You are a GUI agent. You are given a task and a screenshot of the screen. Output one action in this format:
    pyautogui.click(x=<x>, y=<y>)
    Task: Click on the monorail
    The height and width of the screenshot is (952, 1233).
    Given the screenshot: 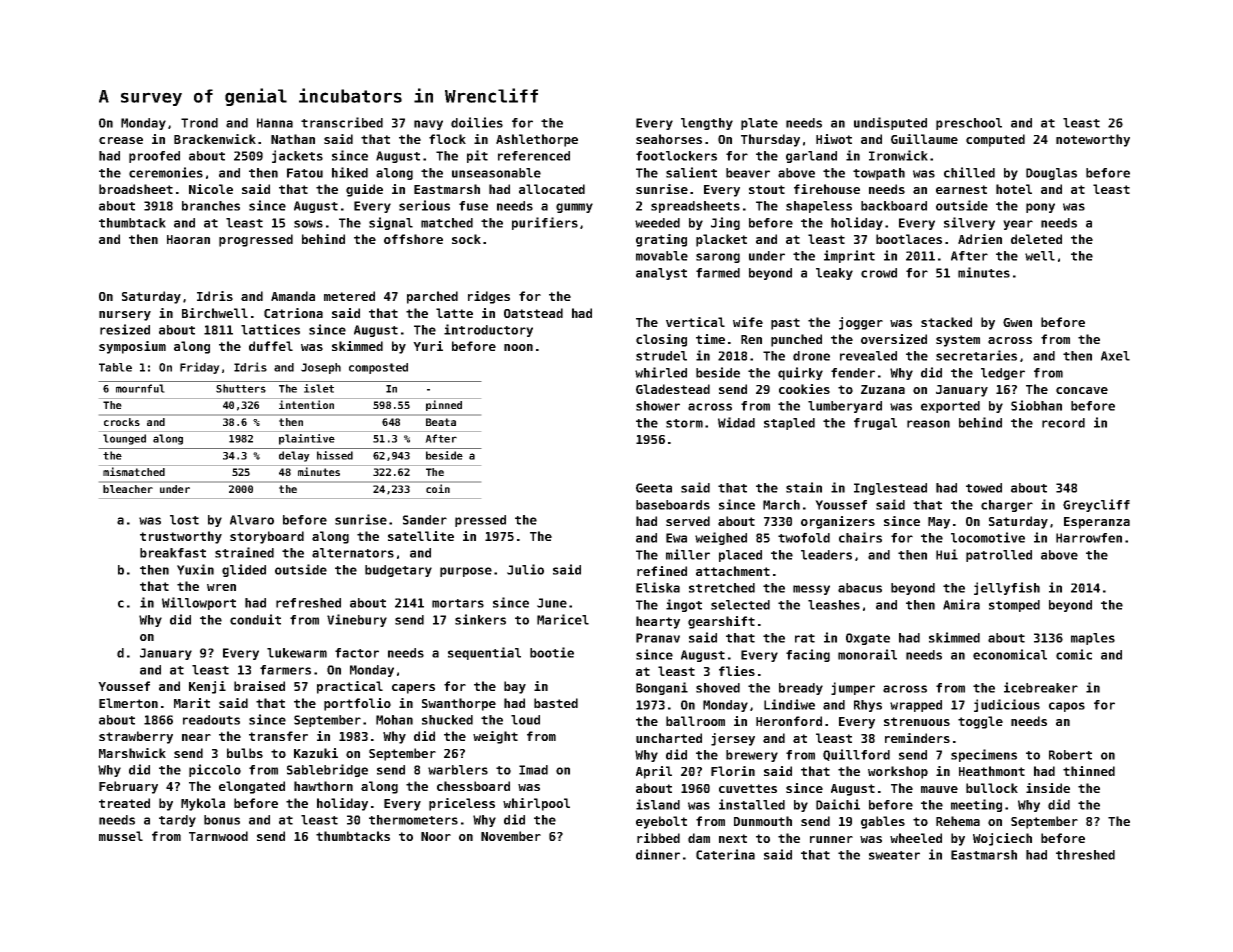 What is the action you would take?
    pyautogui.click(x=867, y=654)
